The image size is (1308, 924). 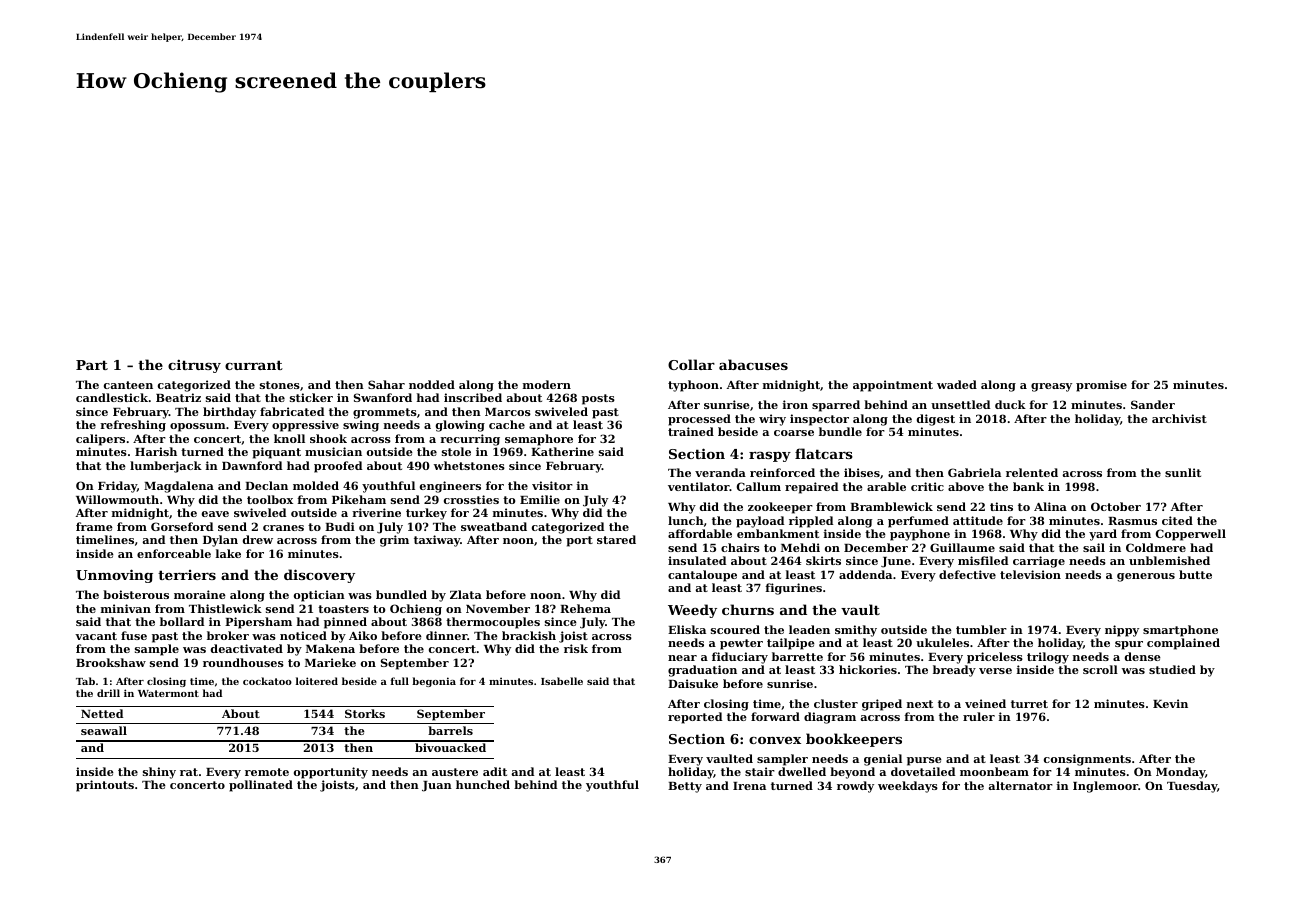 I want to click on citrusy, so click(x=194, y=366).
